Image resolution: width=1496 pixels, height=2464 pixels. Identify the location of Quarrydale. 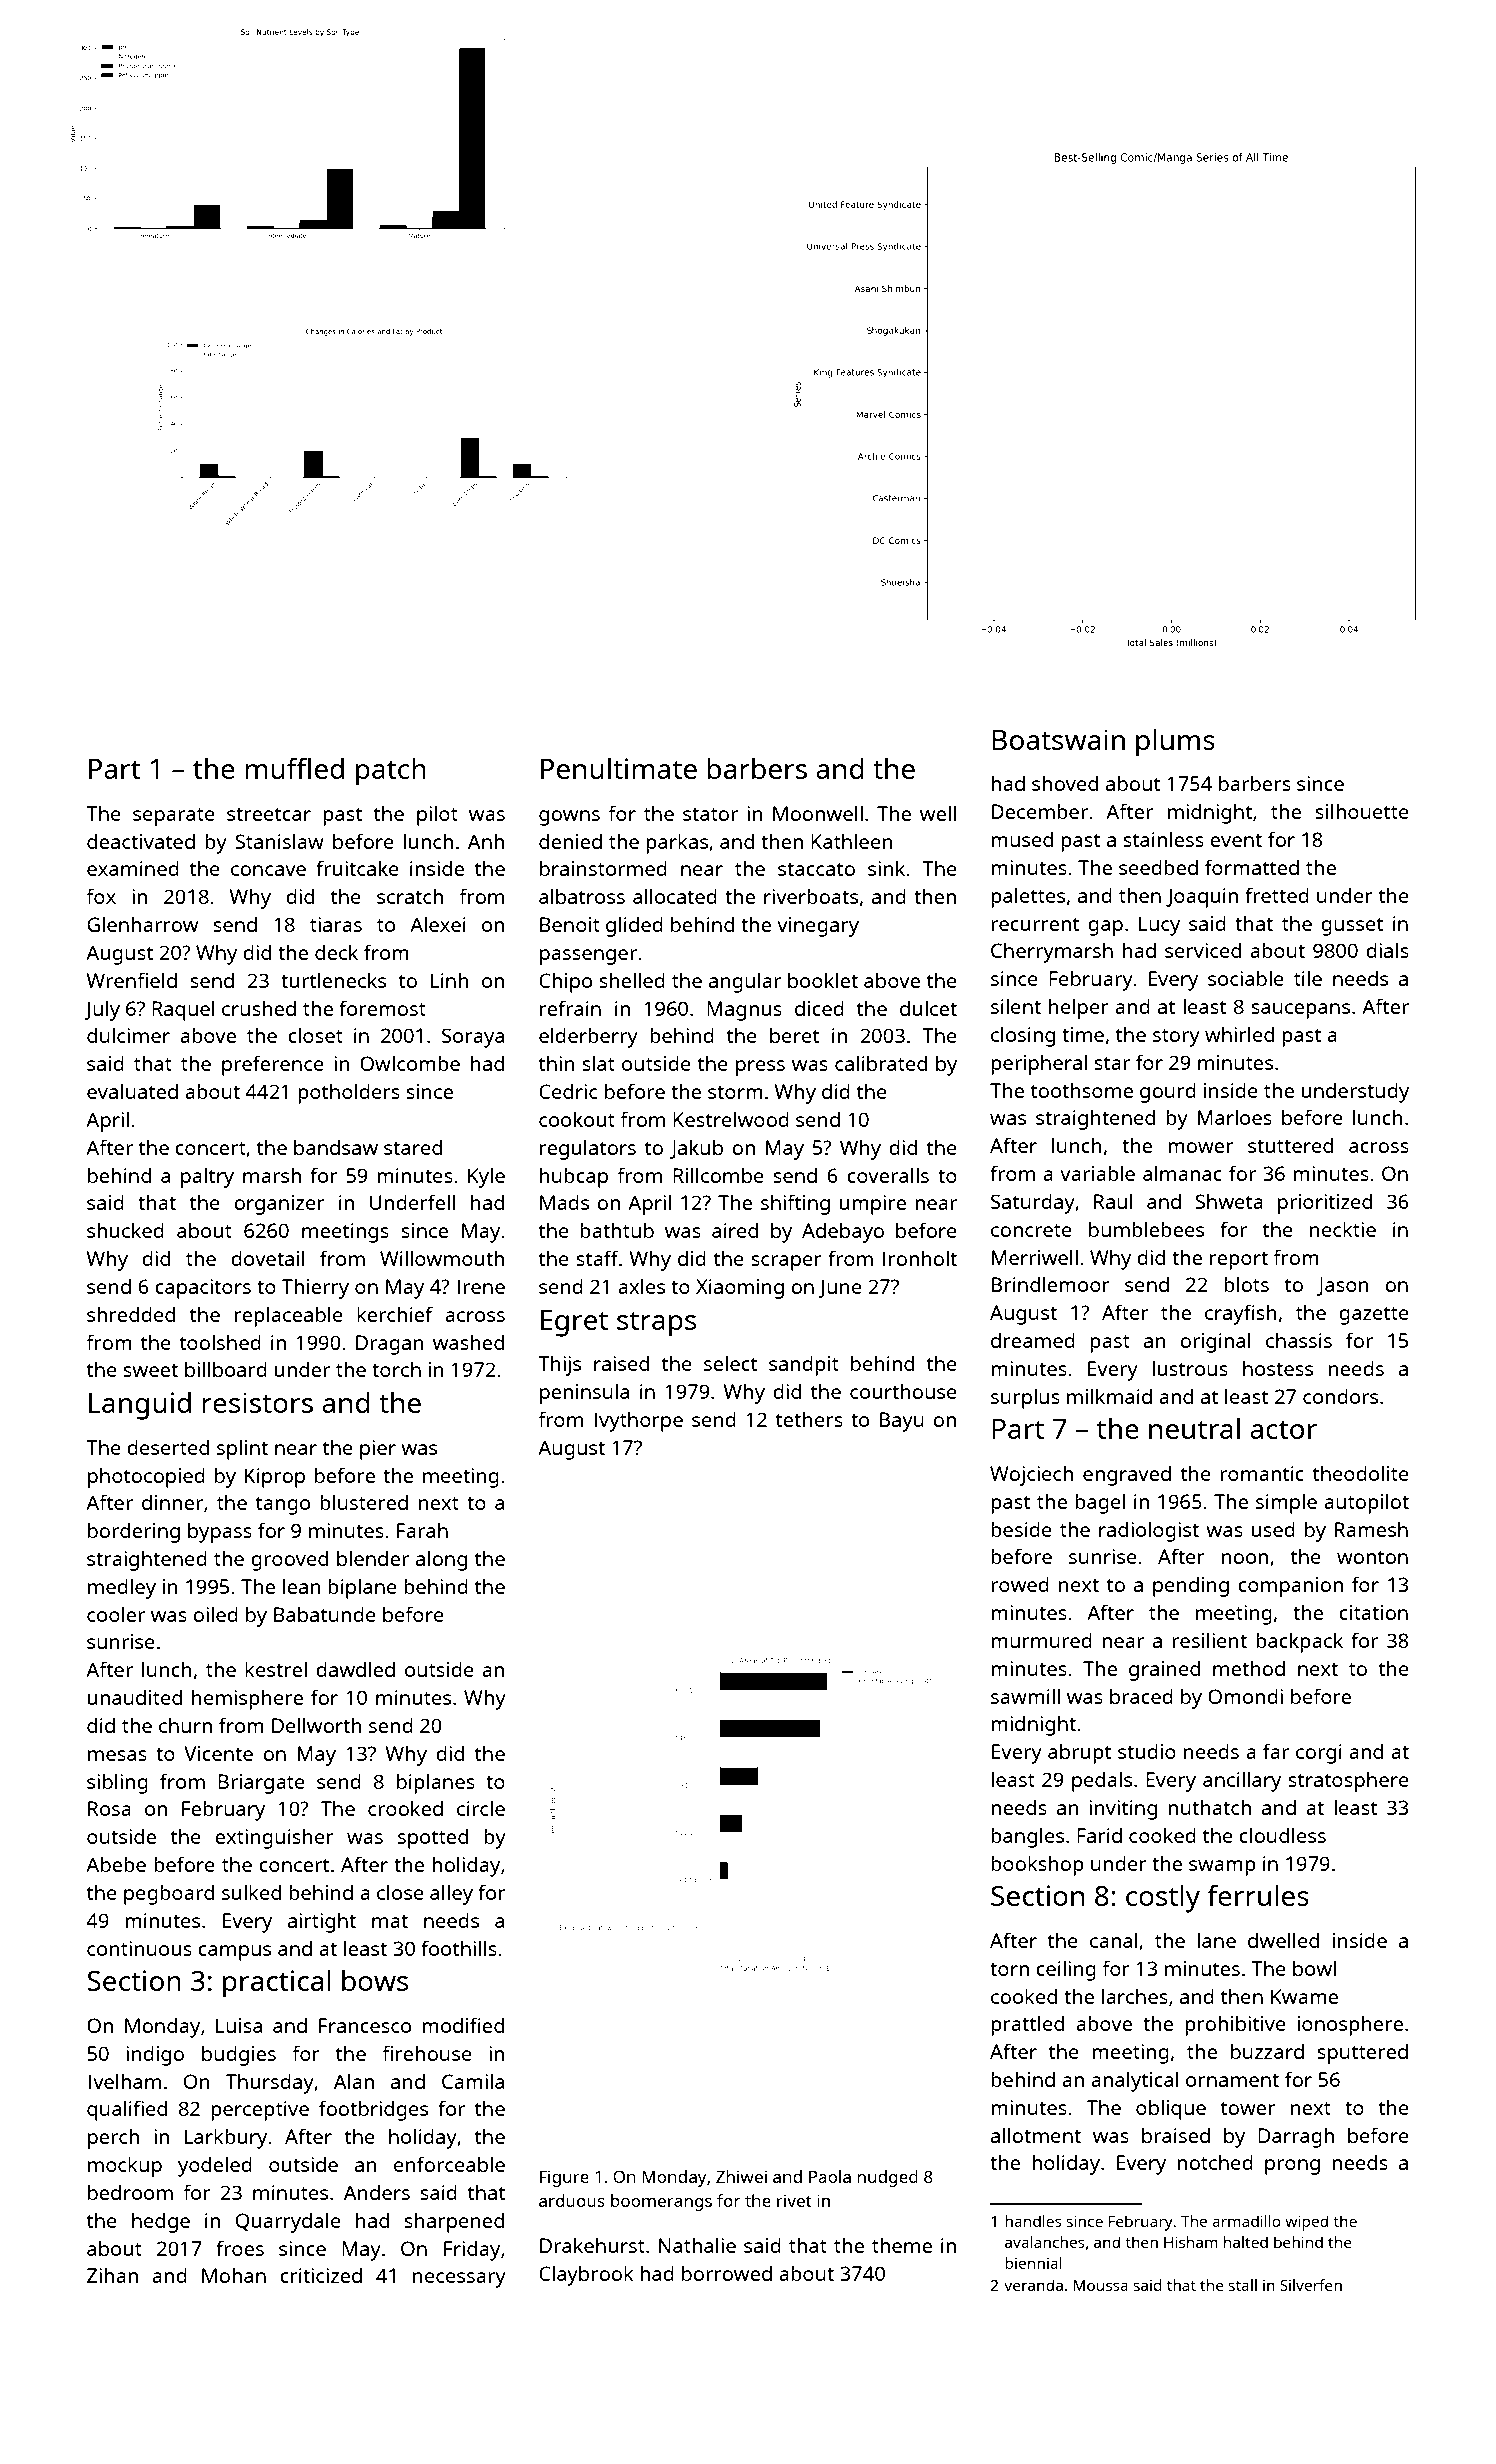
(288, 2222).
